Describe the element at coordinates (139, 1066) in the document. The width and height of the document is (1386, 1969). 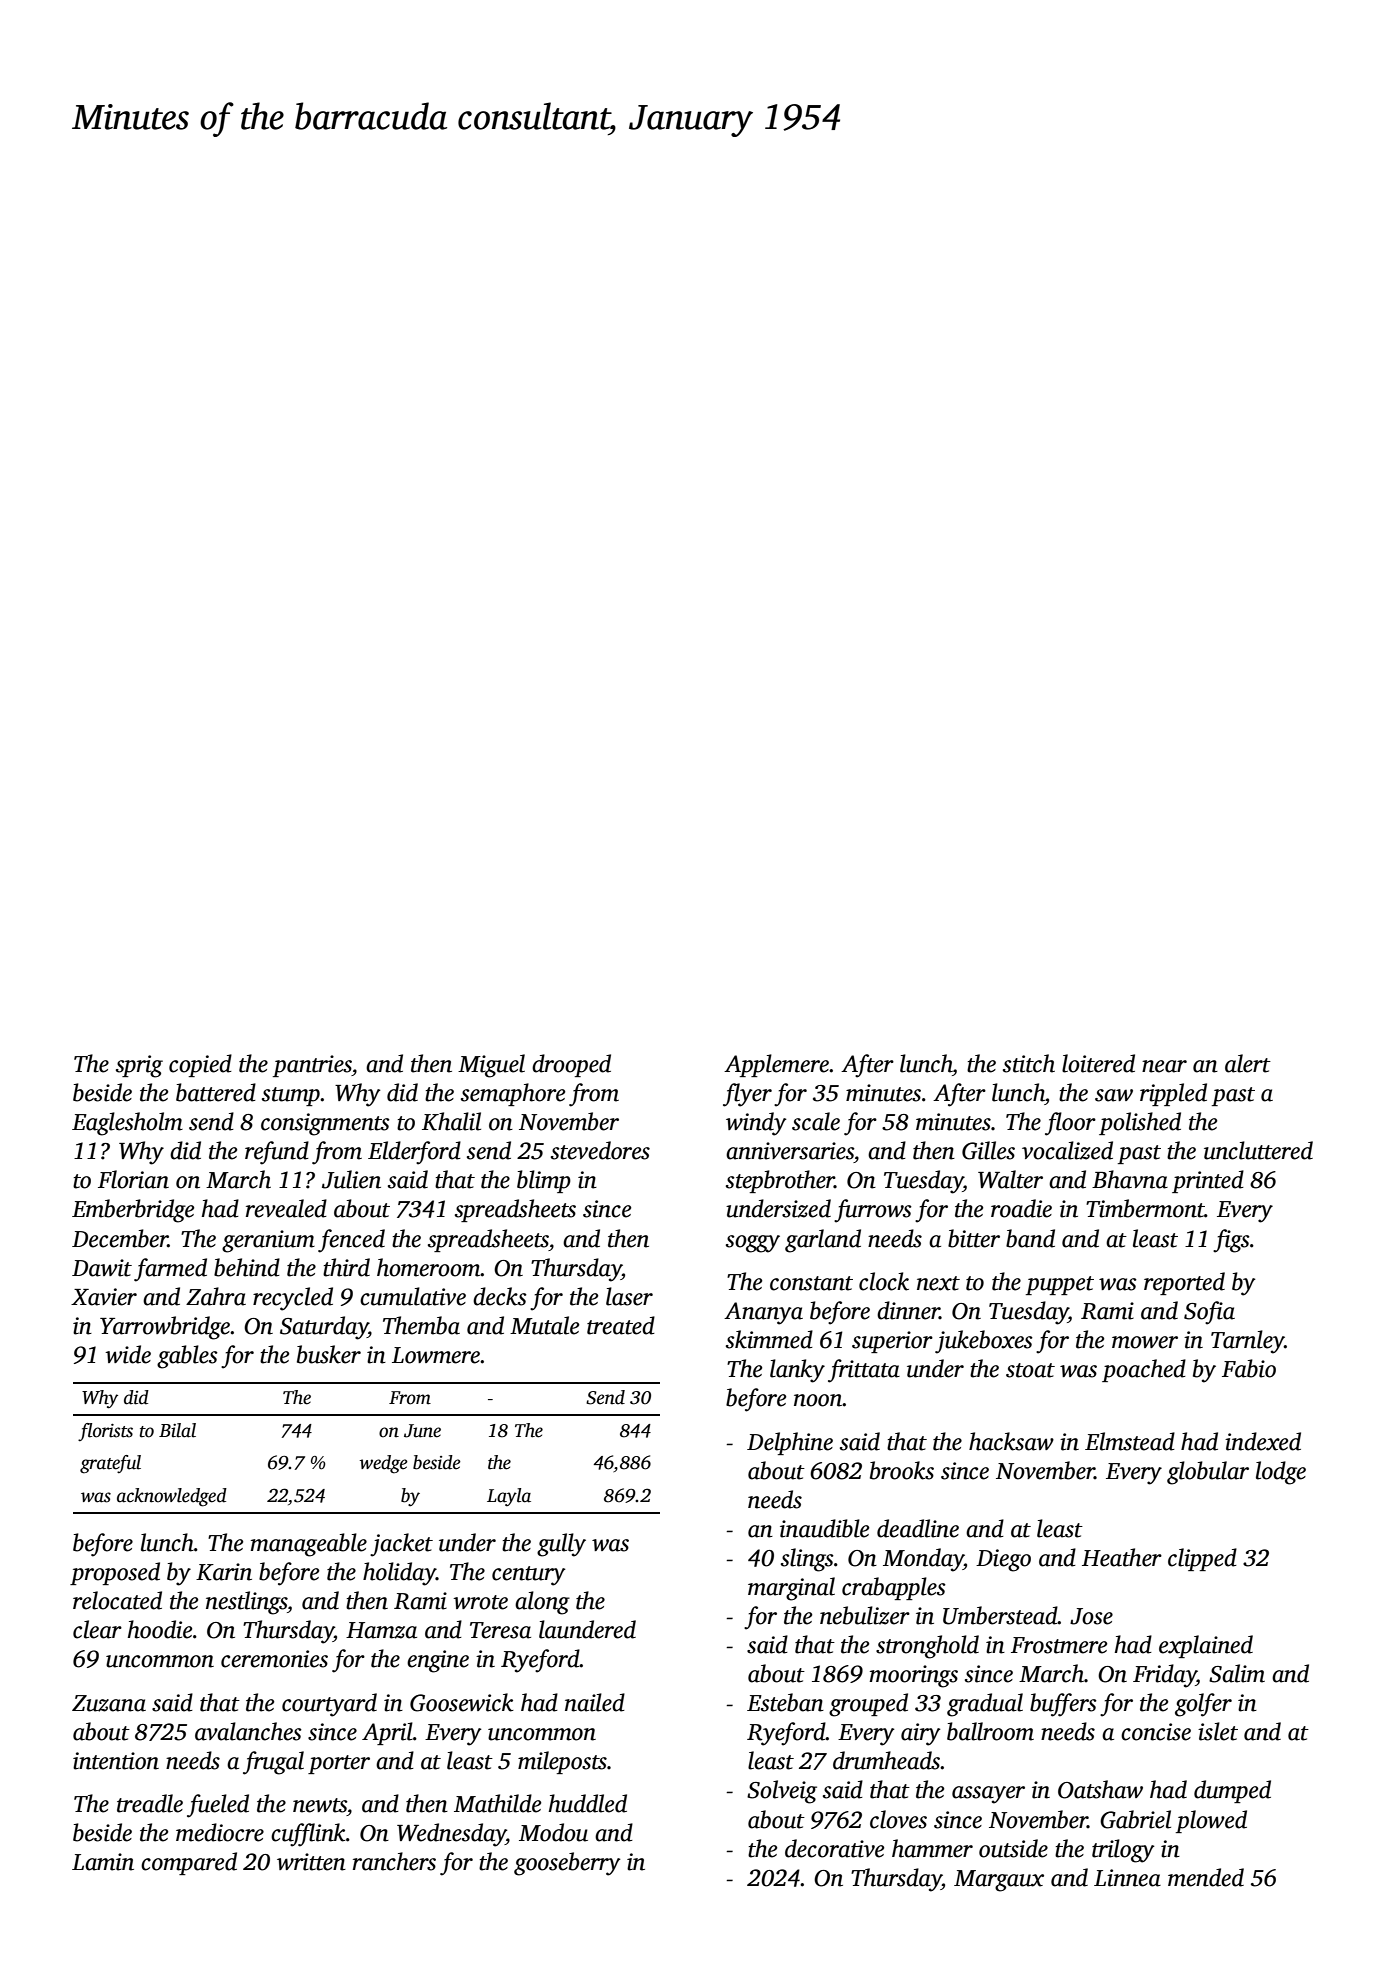
I see `sprig` at that location.
